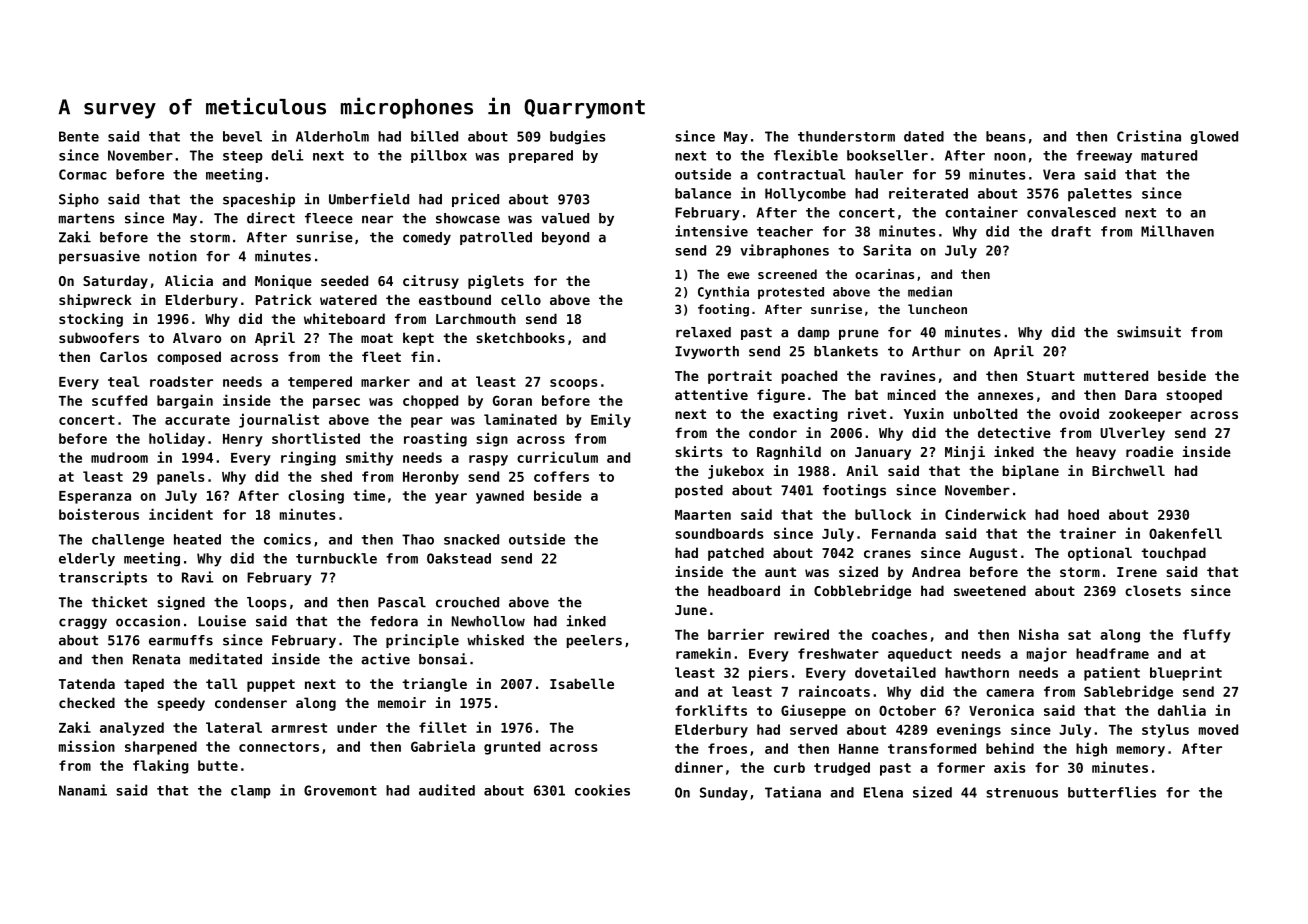 The image size is (1308, 924). Describe the element at coordinates (1149, 332) in the page. I see `swimsuit` at that location.
